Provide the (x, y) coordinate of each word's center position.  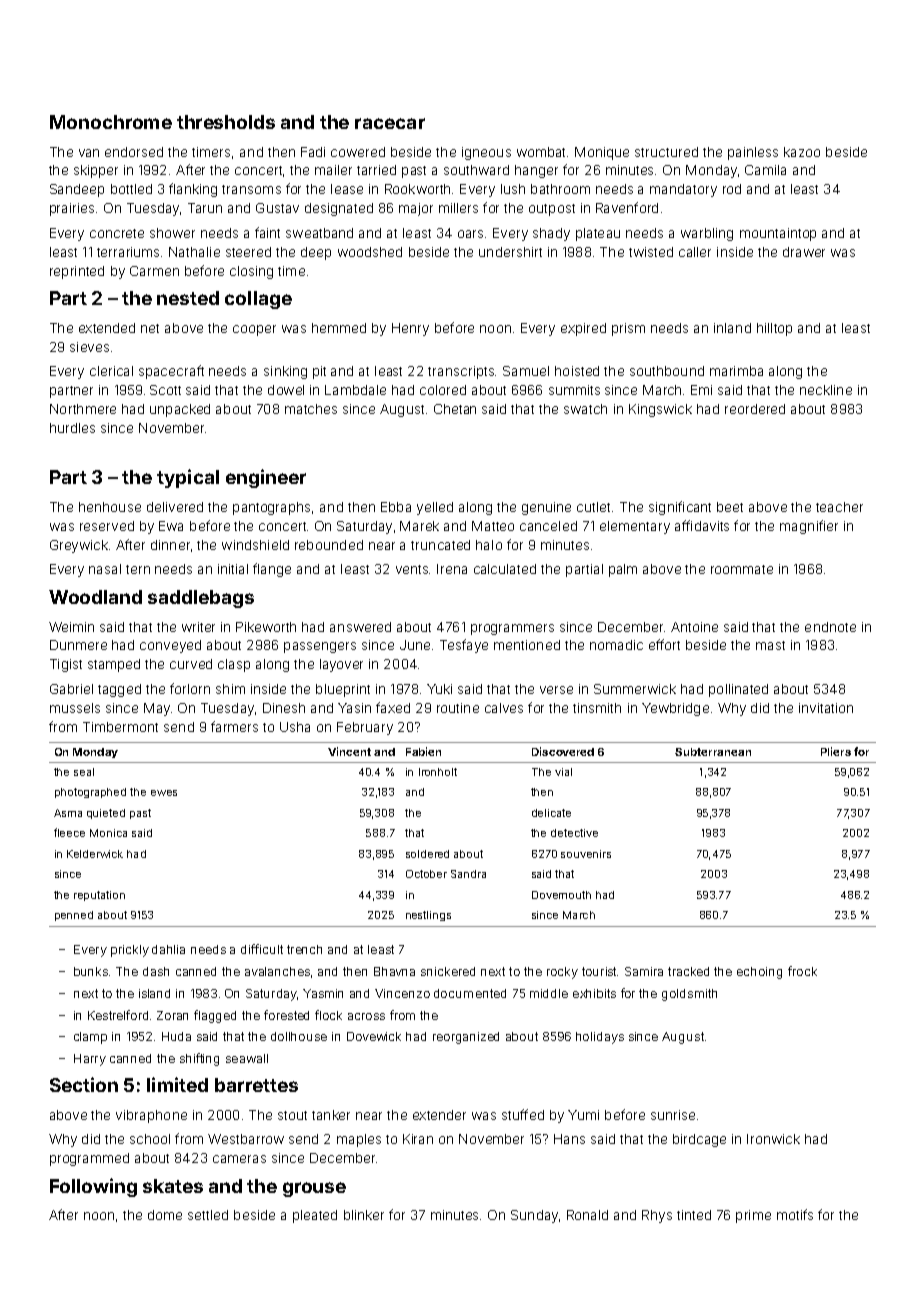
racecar (390, 123)
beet (730, 507)
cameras (239, 1159)
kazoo (802, 152)
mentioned (527, 645)
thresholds (226, 122)
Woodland (95, 597)
